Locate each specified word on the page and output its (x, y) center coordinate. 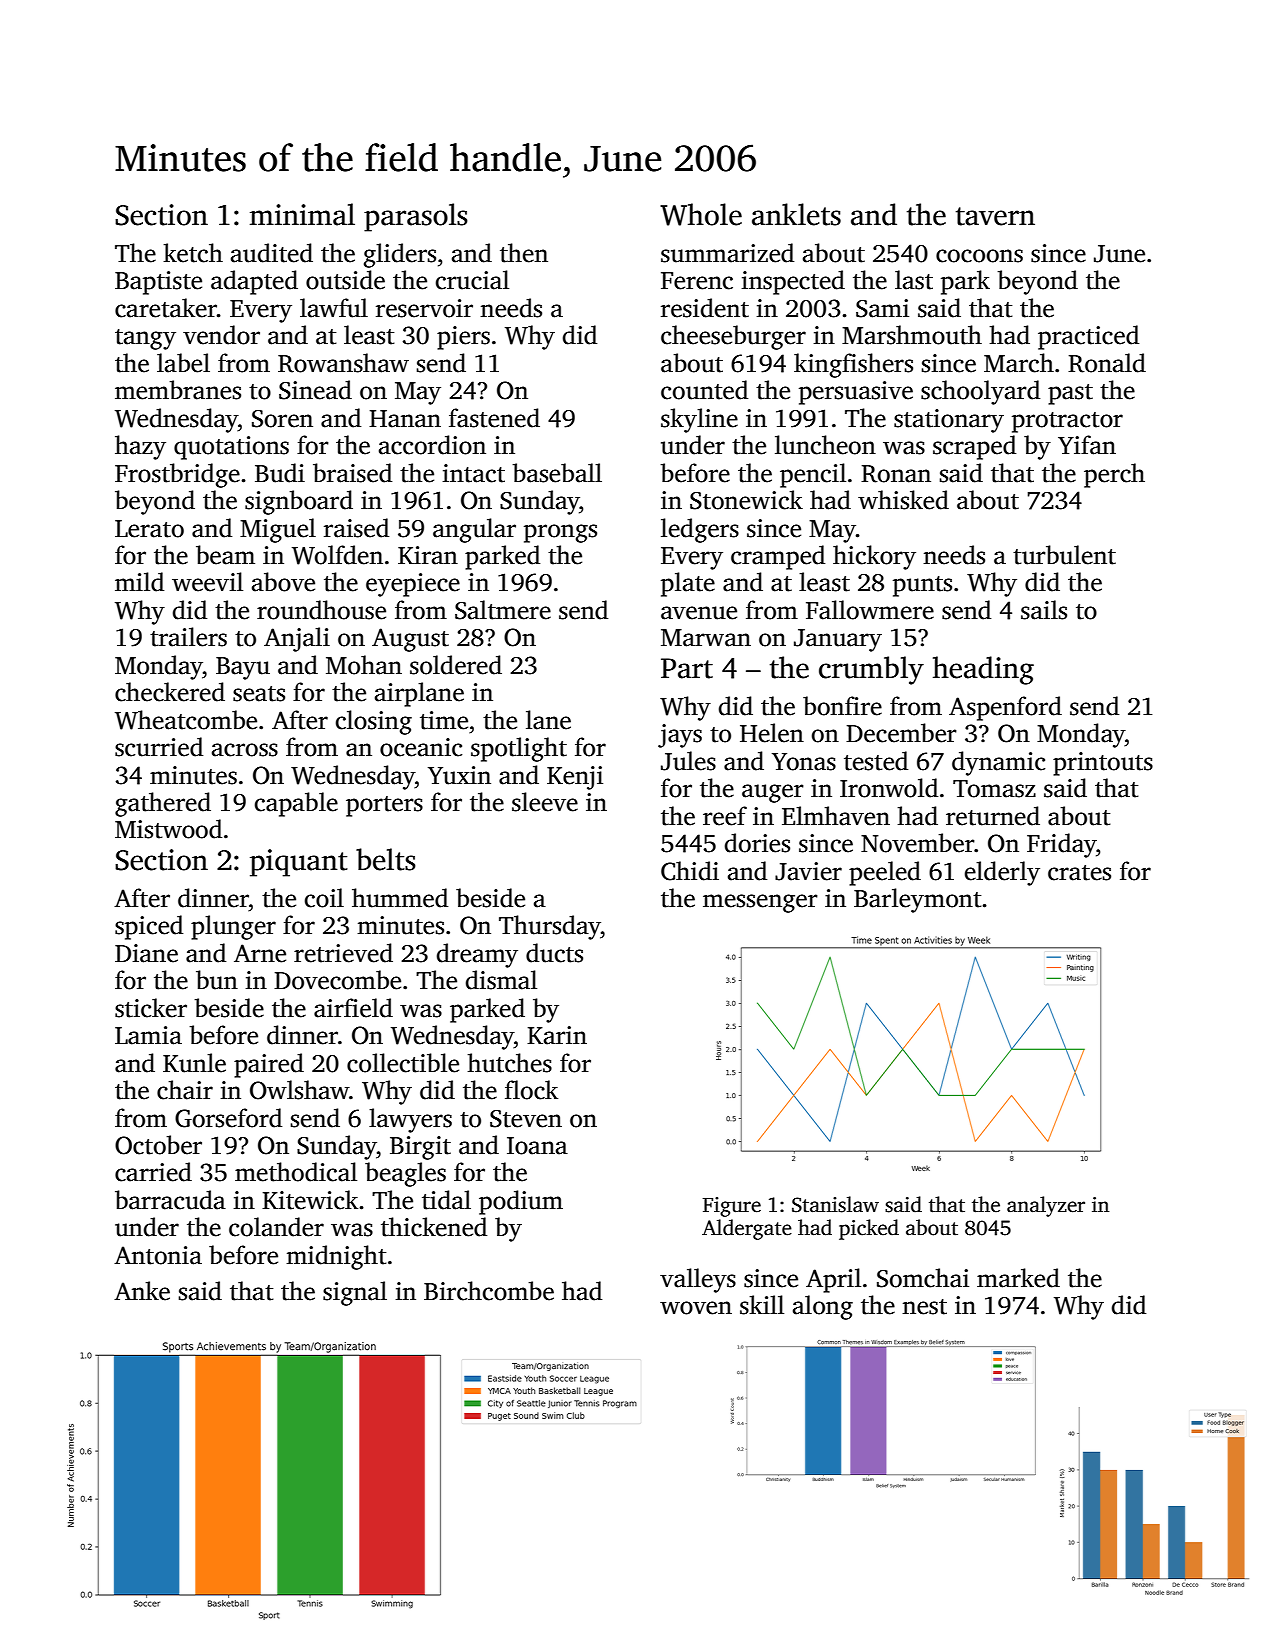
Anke (142, 1291)
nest (924, 1307)
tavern (995, 216)
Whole (701, 214)
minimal (302, 214)
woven (696, 1308)
